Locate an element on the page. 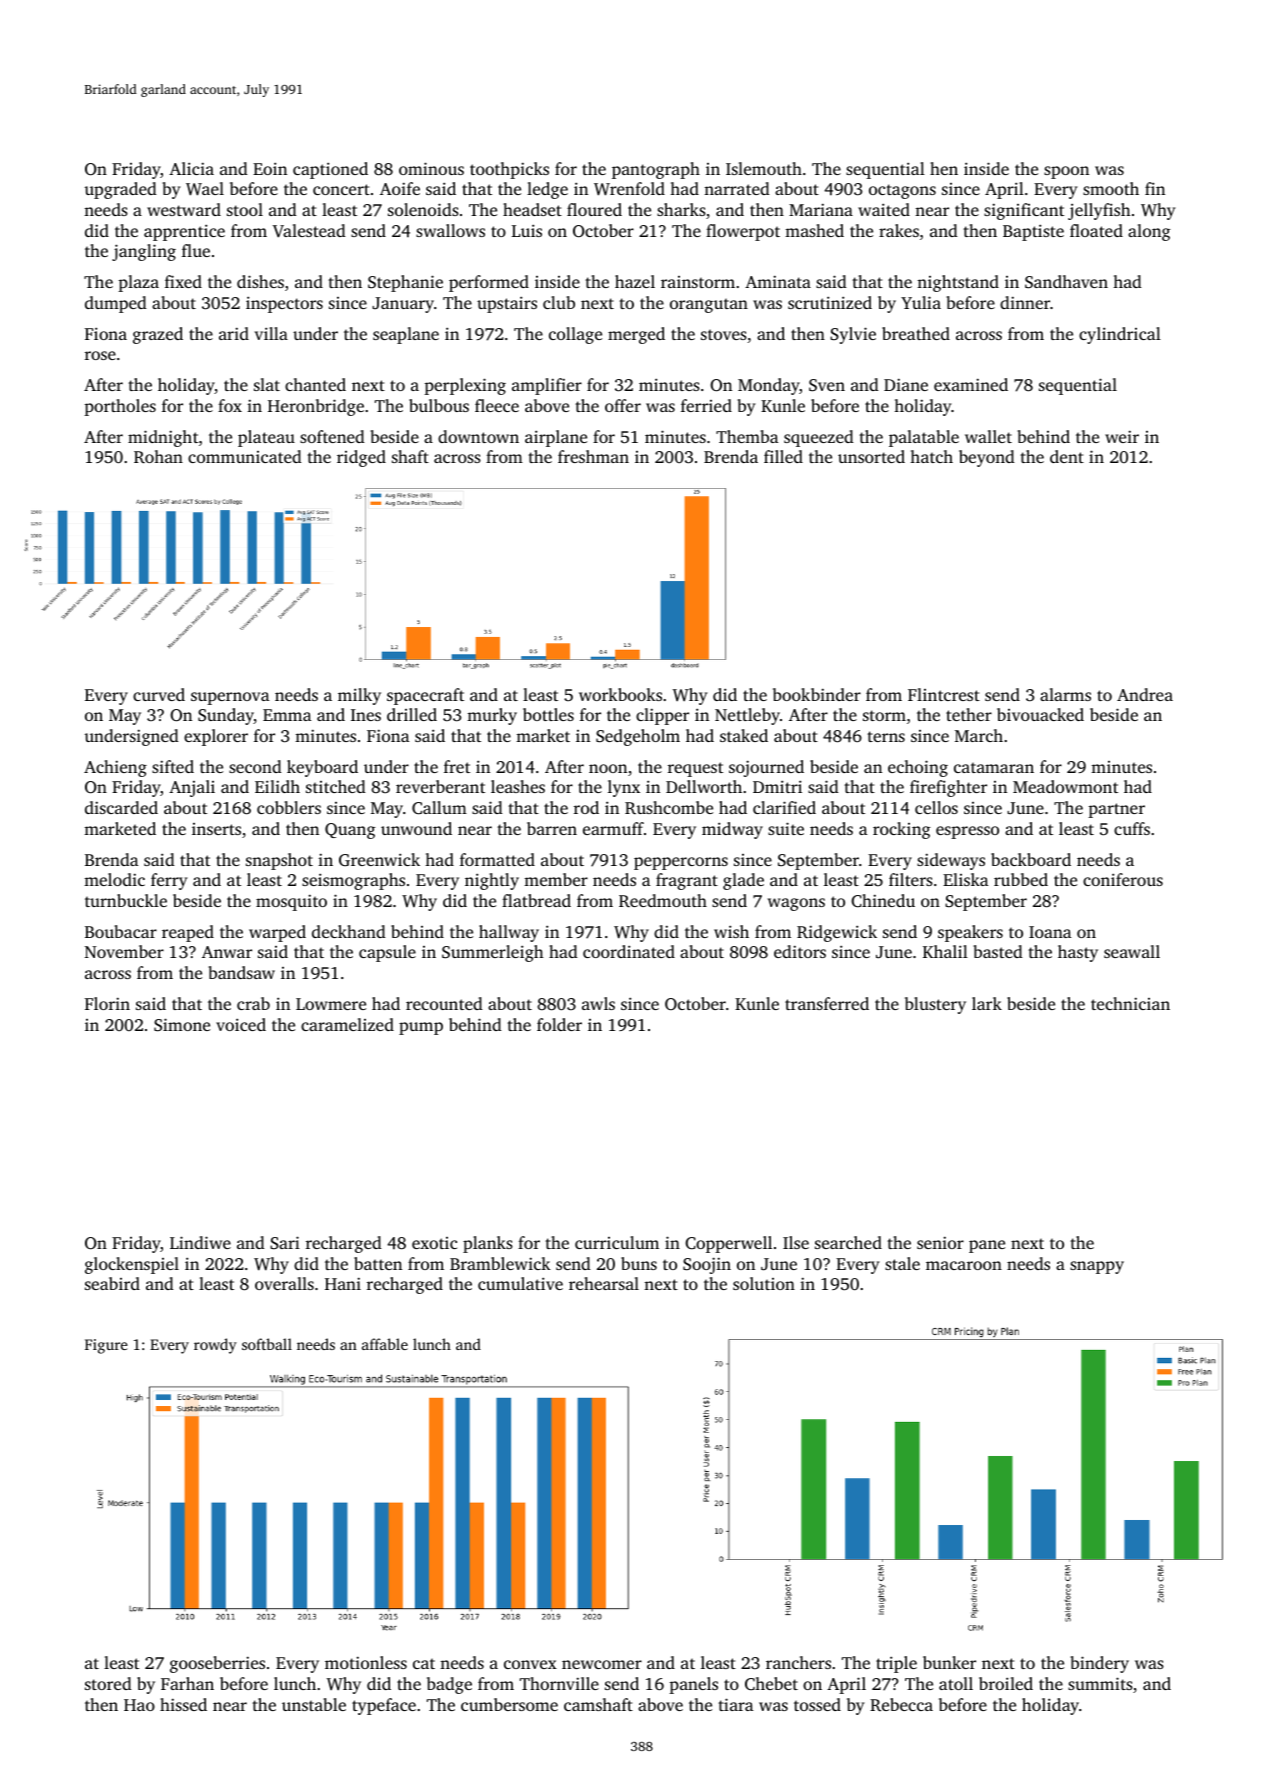 The width and height of the image is (1261, 1783). Florin is located at coordinates (107, 1003).
